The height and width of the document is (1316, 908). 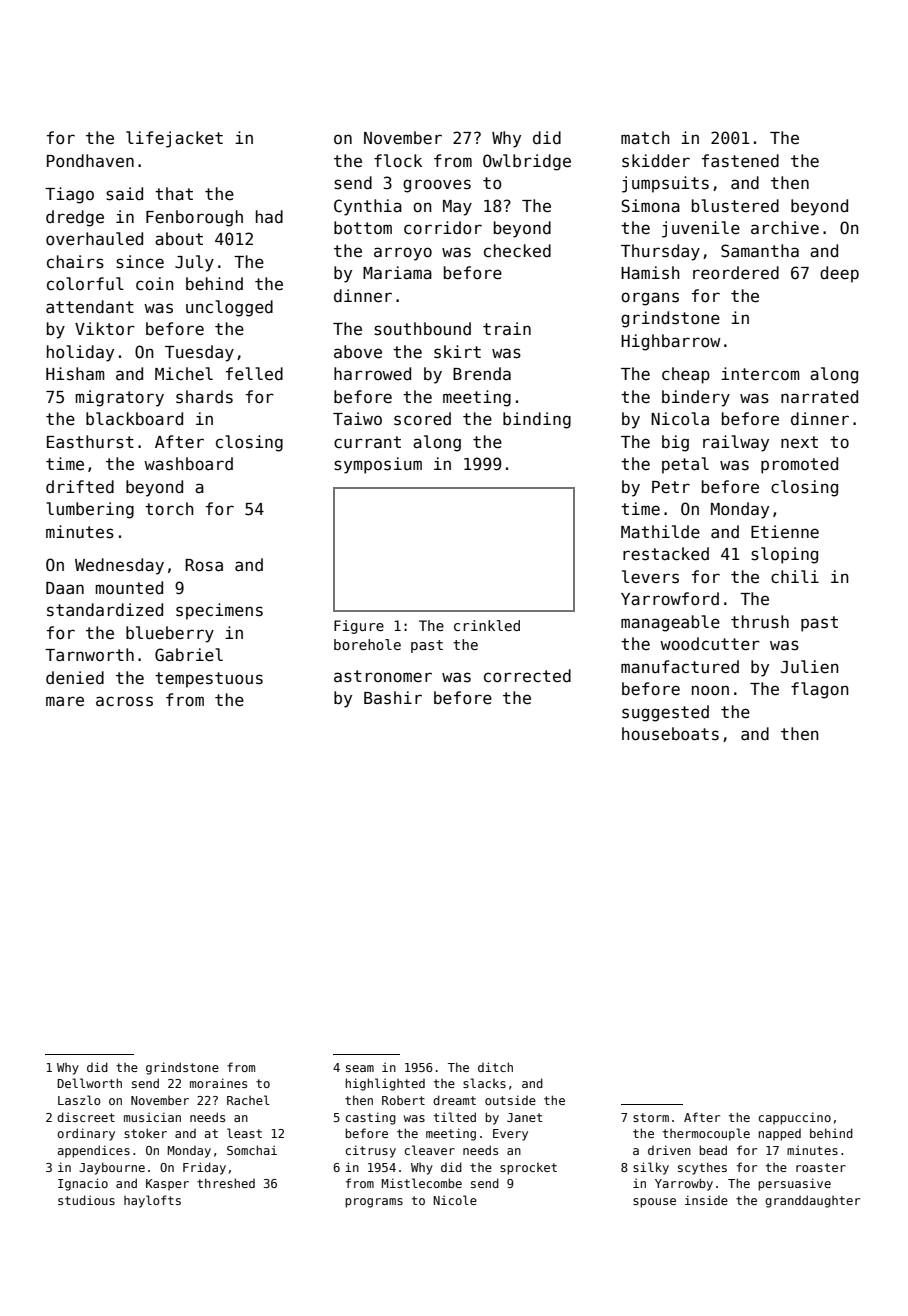 I want to click on fastened, so click(x=740, y=161).
